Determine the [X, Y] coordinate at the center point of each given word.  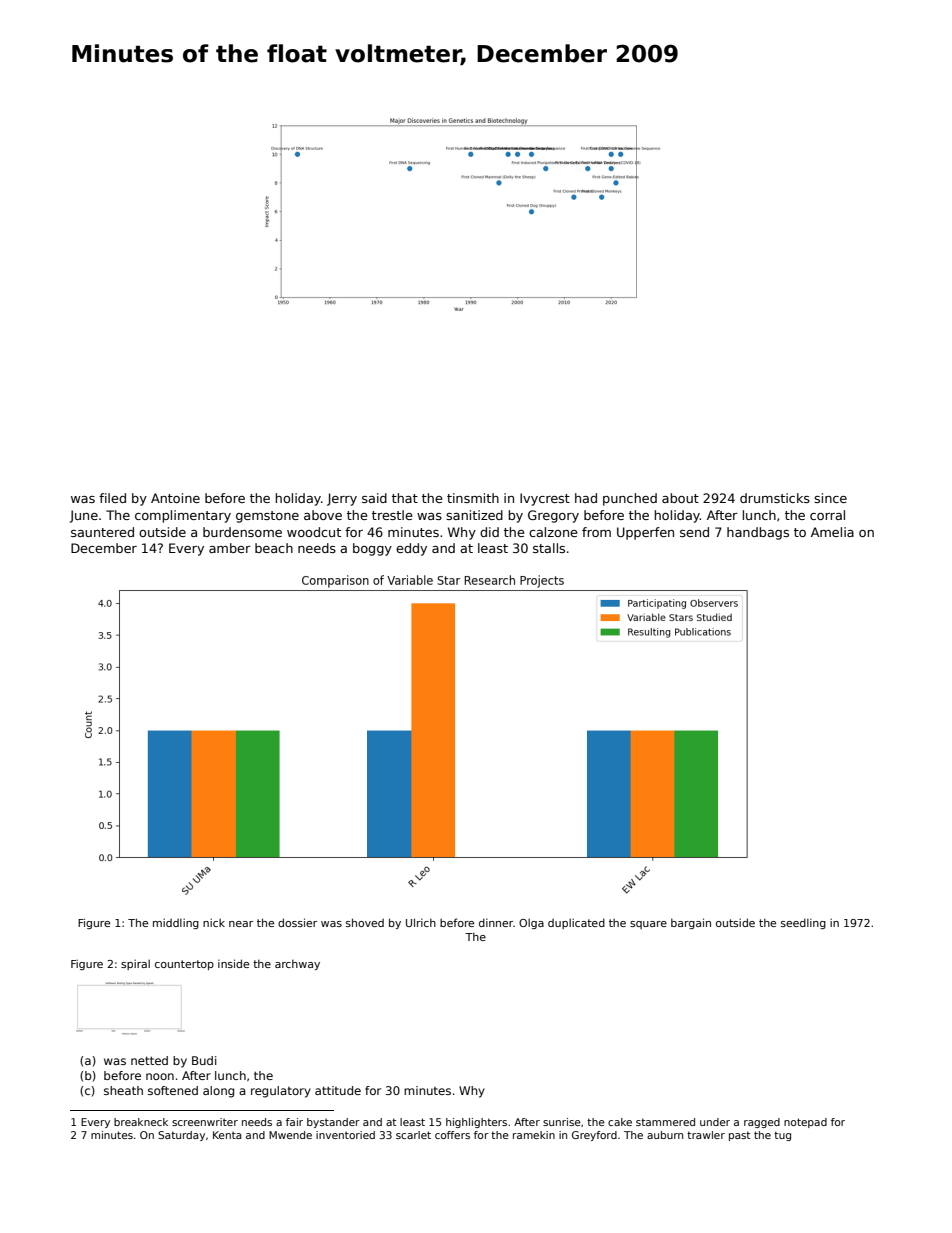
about [680, 498]
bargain [691, 923]
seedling [803, 923]
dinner [496, 922]
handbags [758, 533]
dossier [297, 922]
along [218, 1092]
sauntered [102, 532]
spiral [135, 964]
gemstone [267, 517]
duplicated [576, 923]
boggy [372, 549]
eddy [411, 549]
